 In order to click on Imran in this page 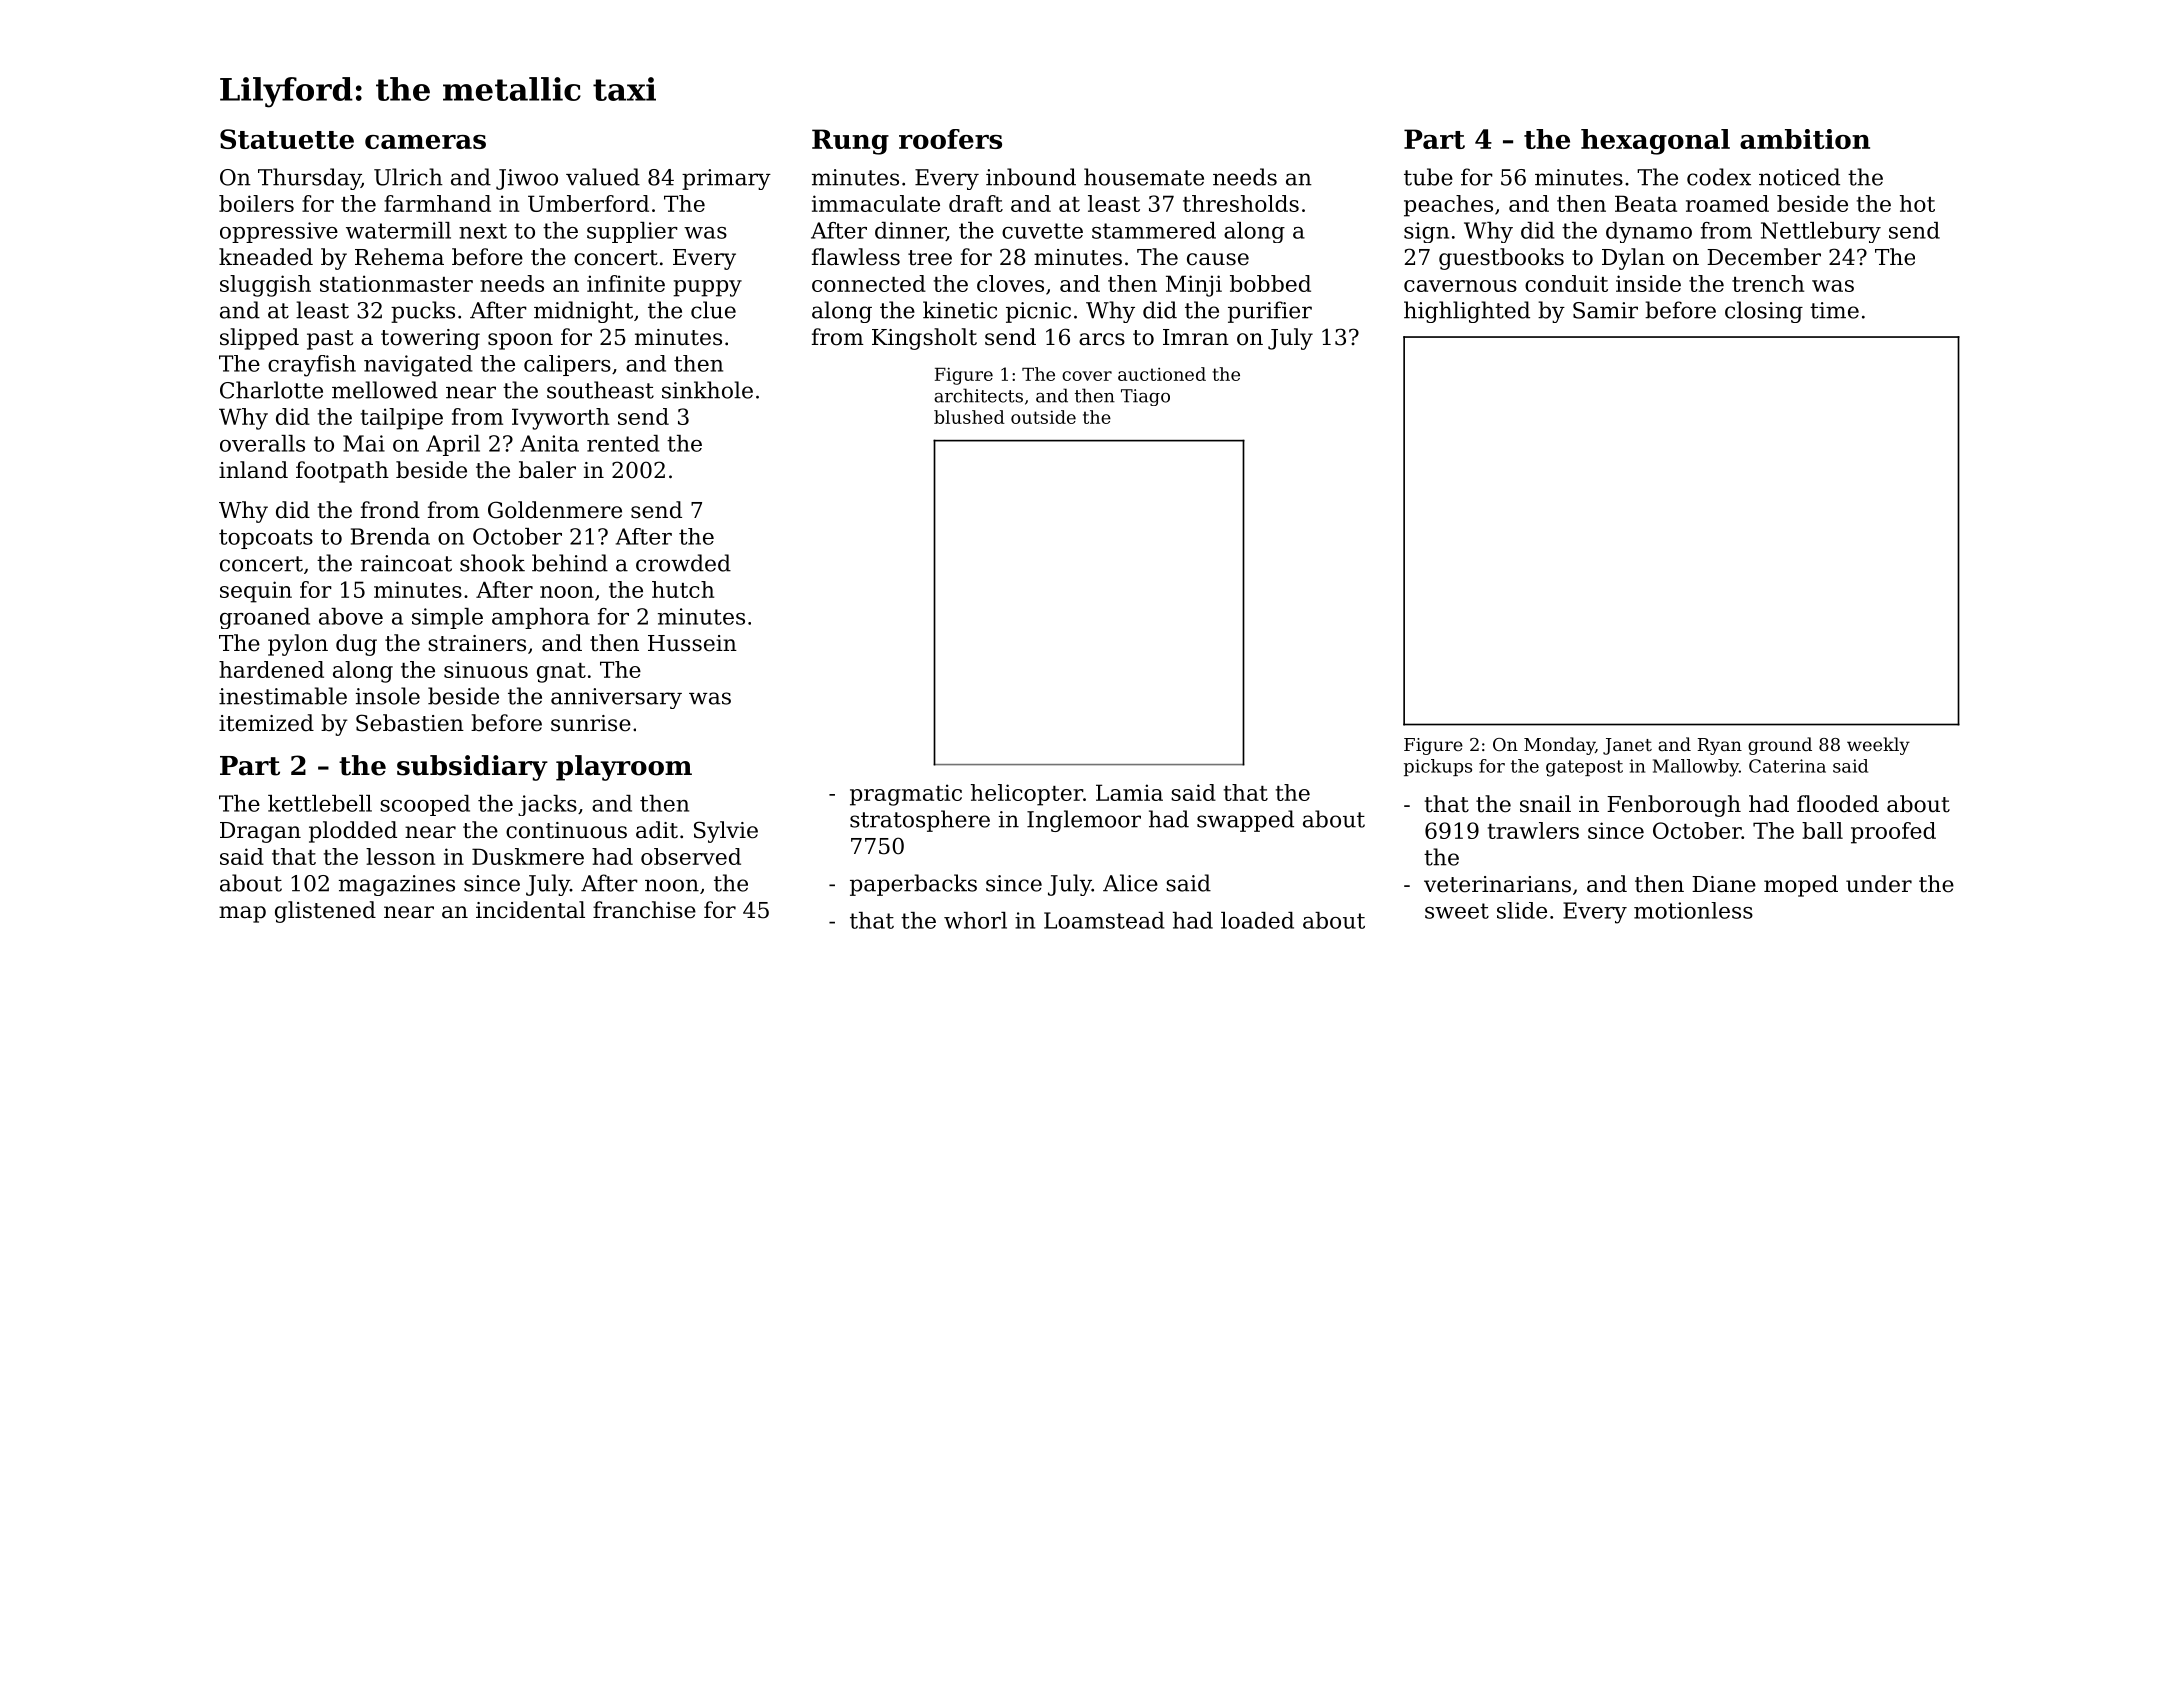, I will do `click(1196, 337)`.
